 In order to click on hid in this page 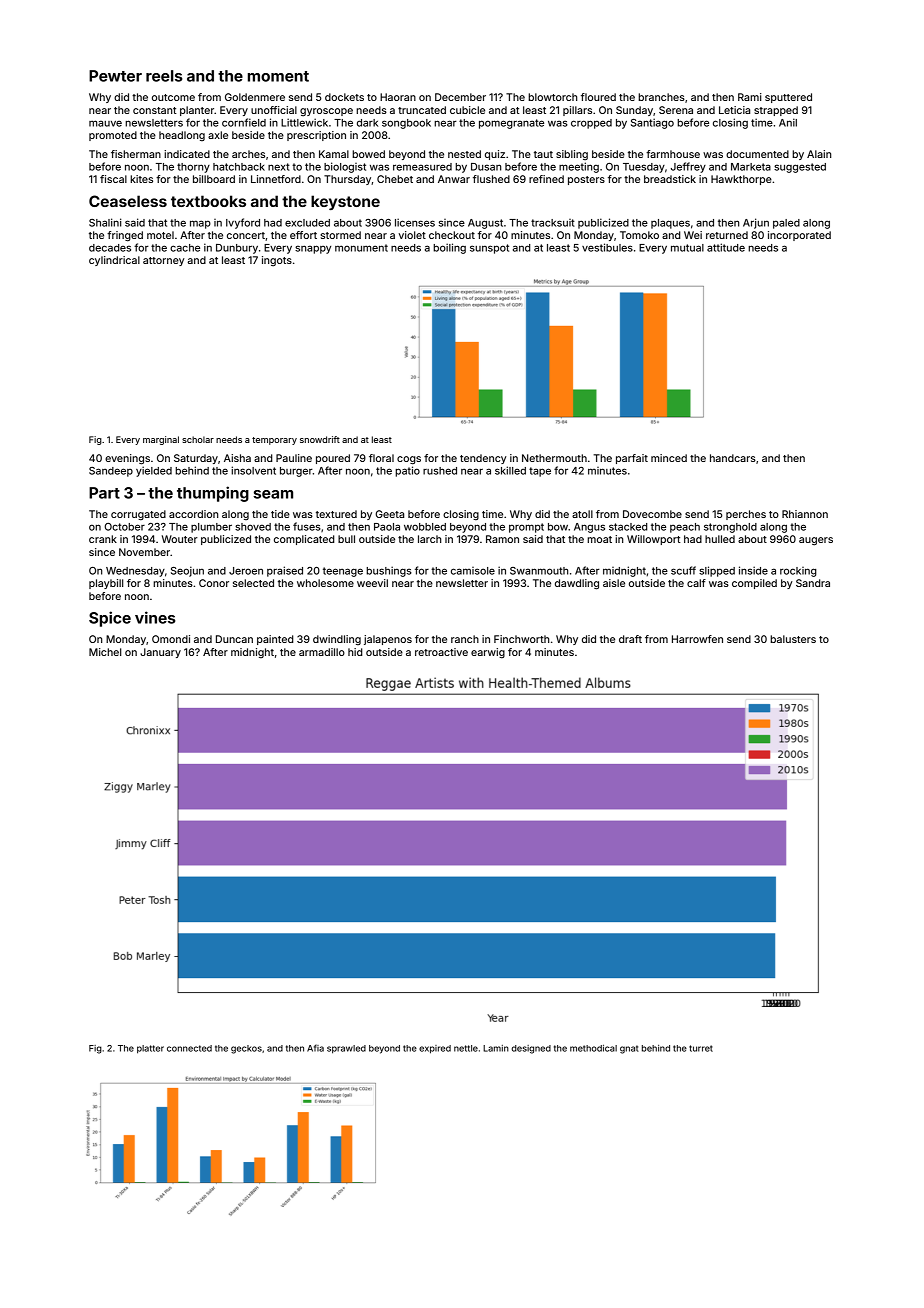, I will do `click(355, 652)`.
